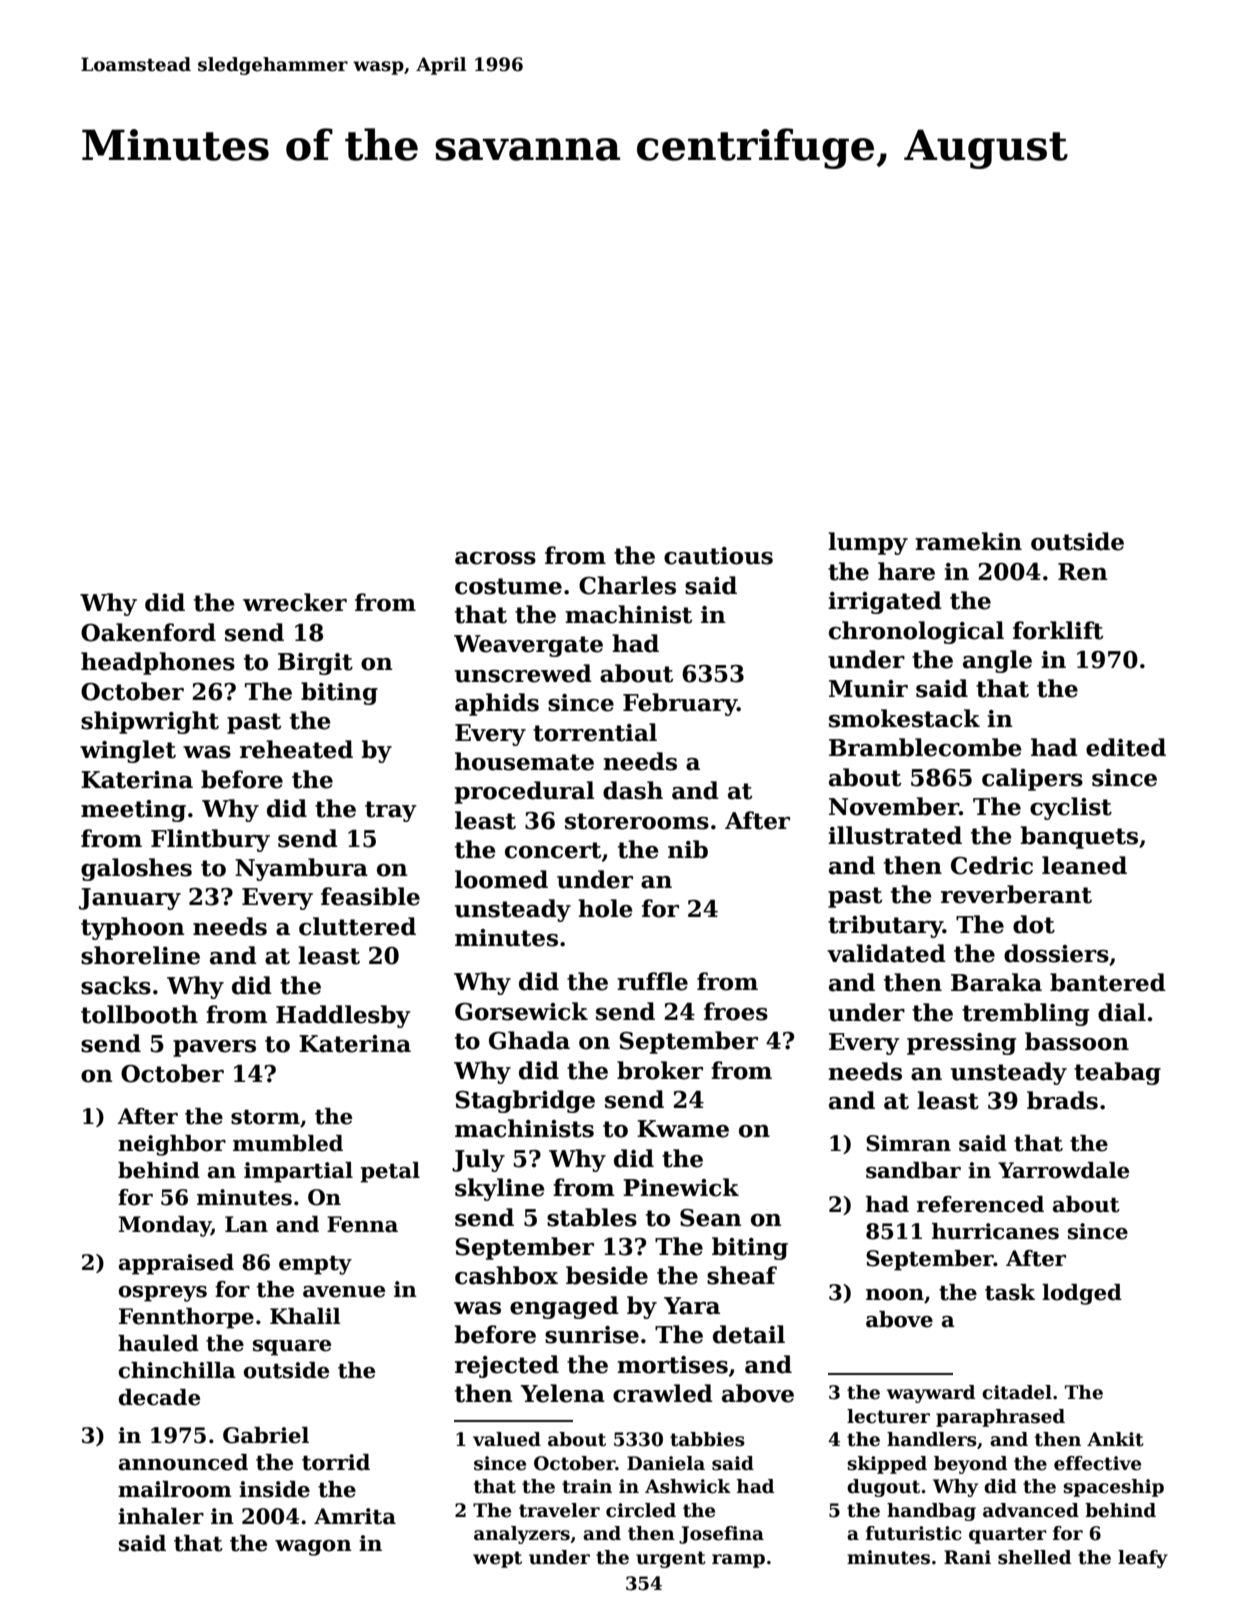 The height and width of the screenshot is (1617, 1250). What do you see at coordinates (1063, 1170) in the screenshot?
I see `Yarrowdale` at bounding box center [1063, 1170].
